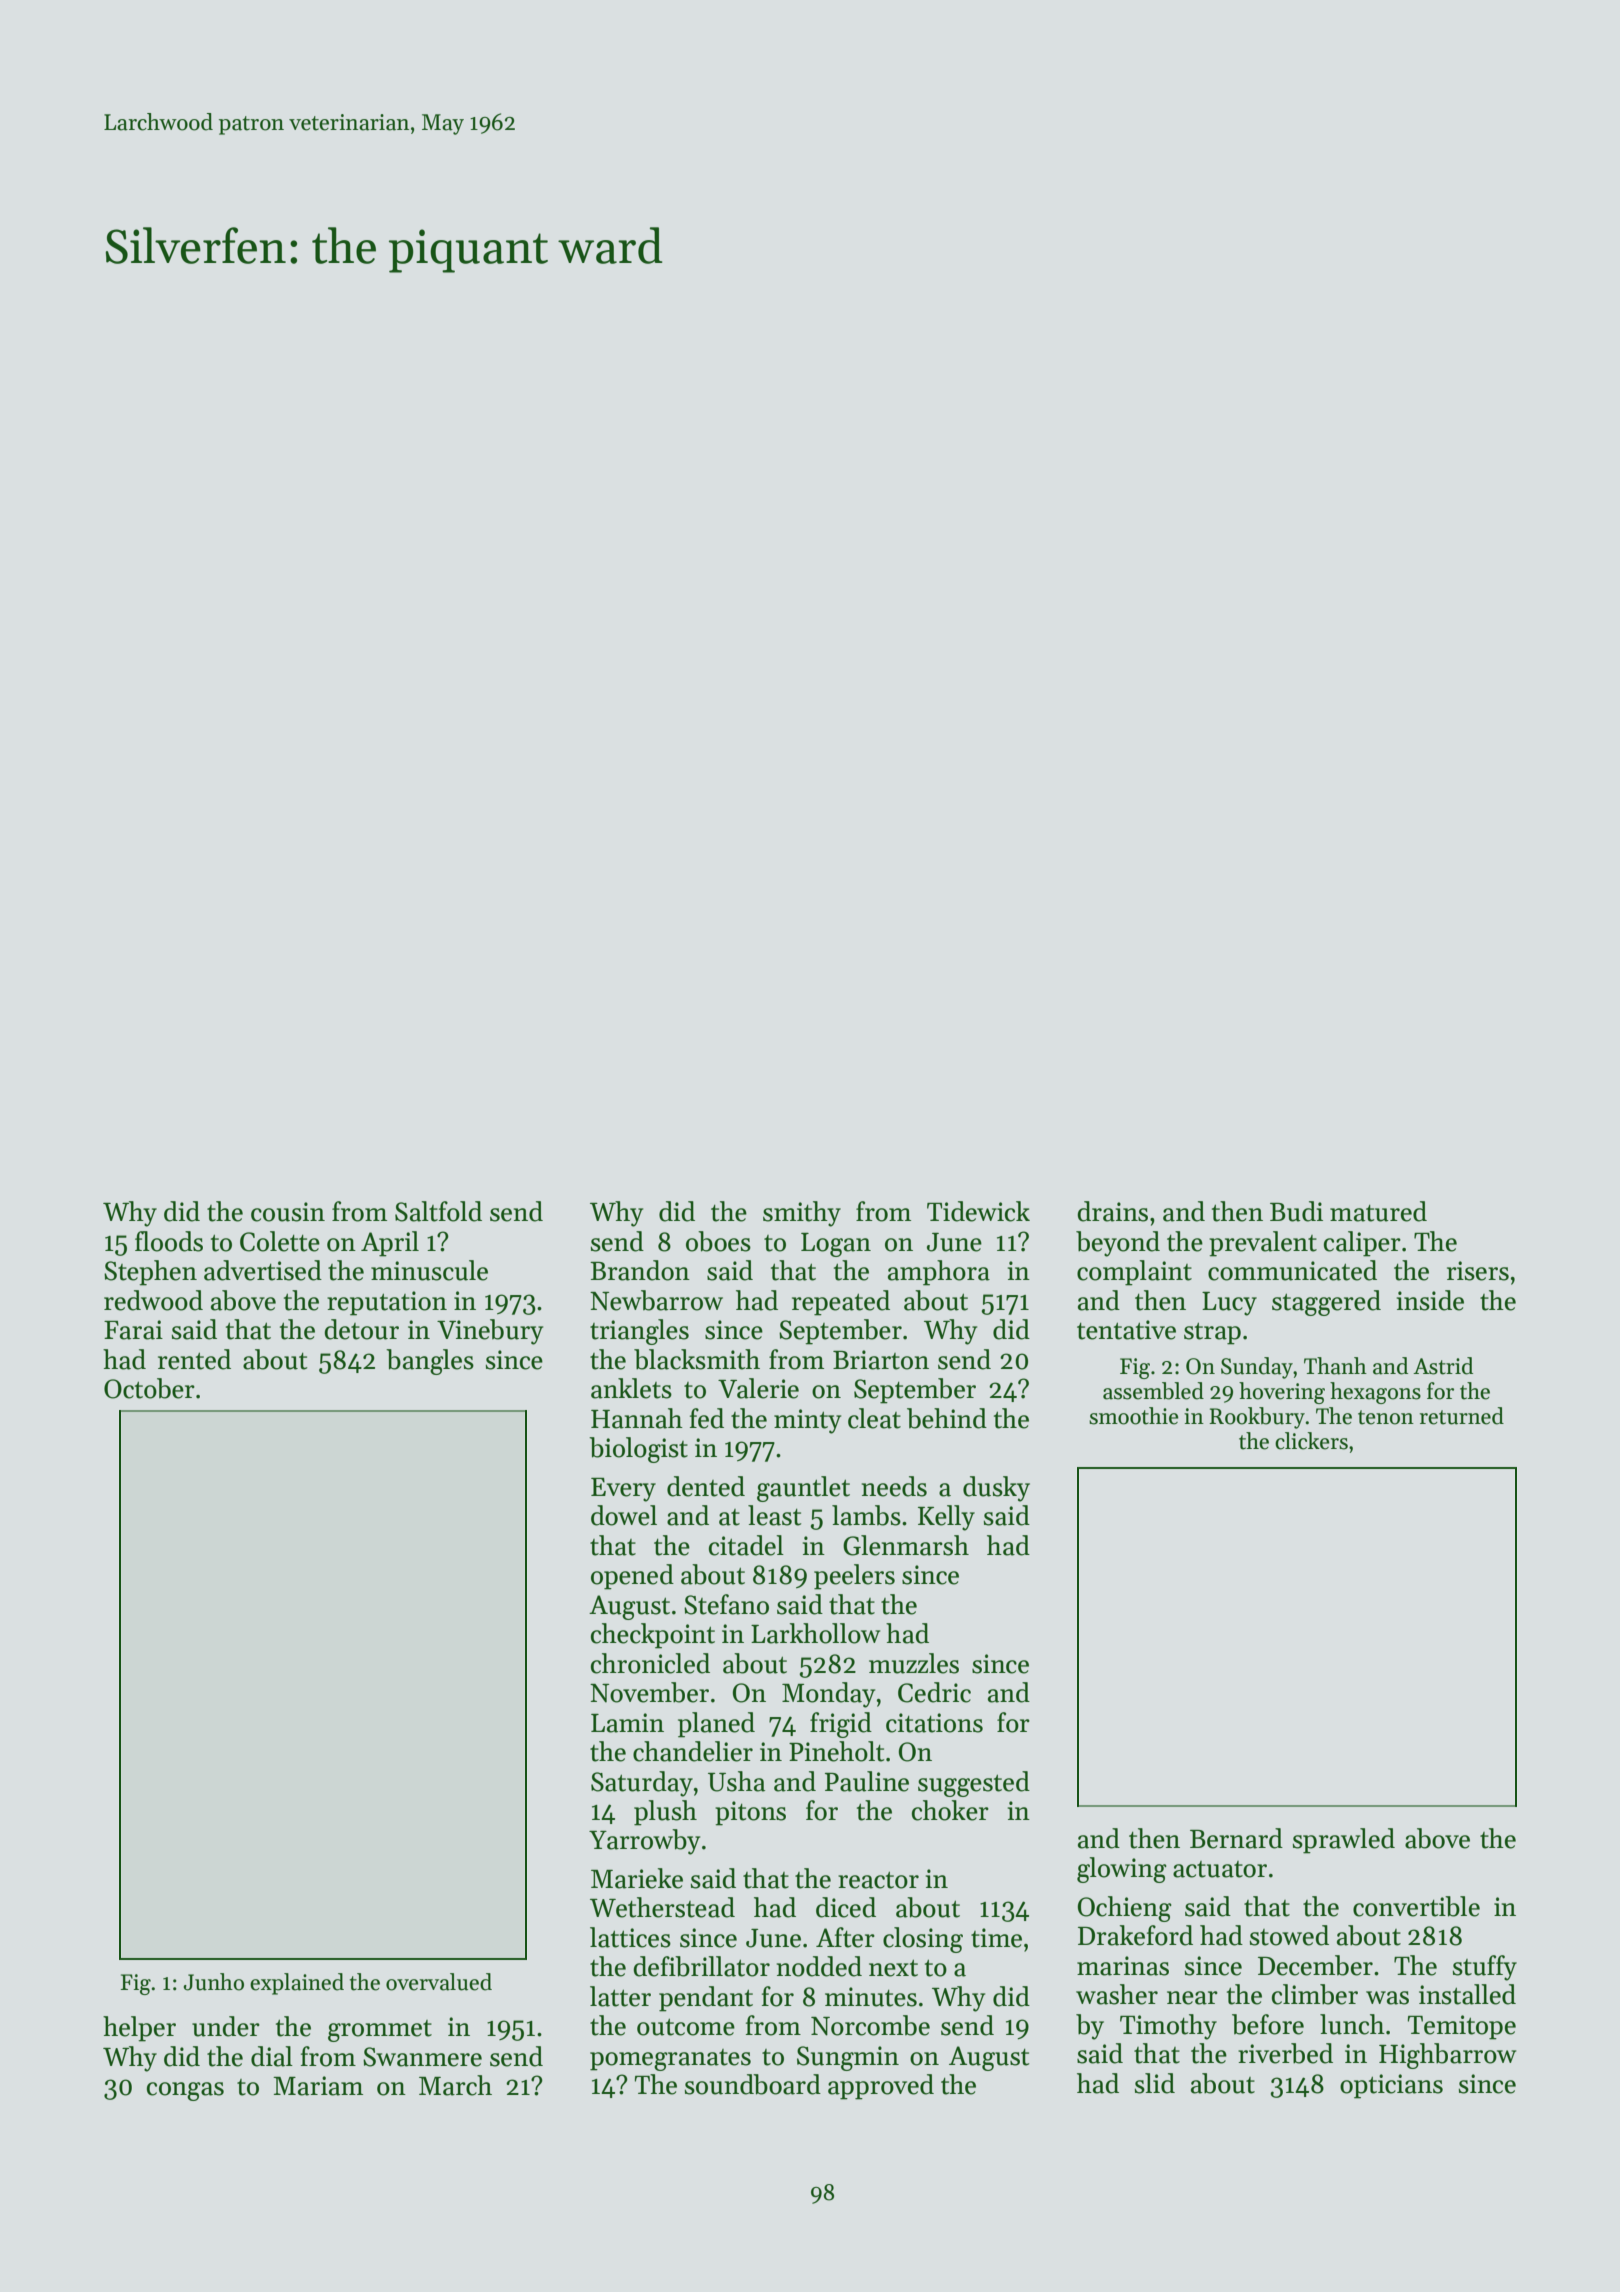  Describe the element at coordinates (706, 1486) in the screenshot. I see `dented` at that location.
